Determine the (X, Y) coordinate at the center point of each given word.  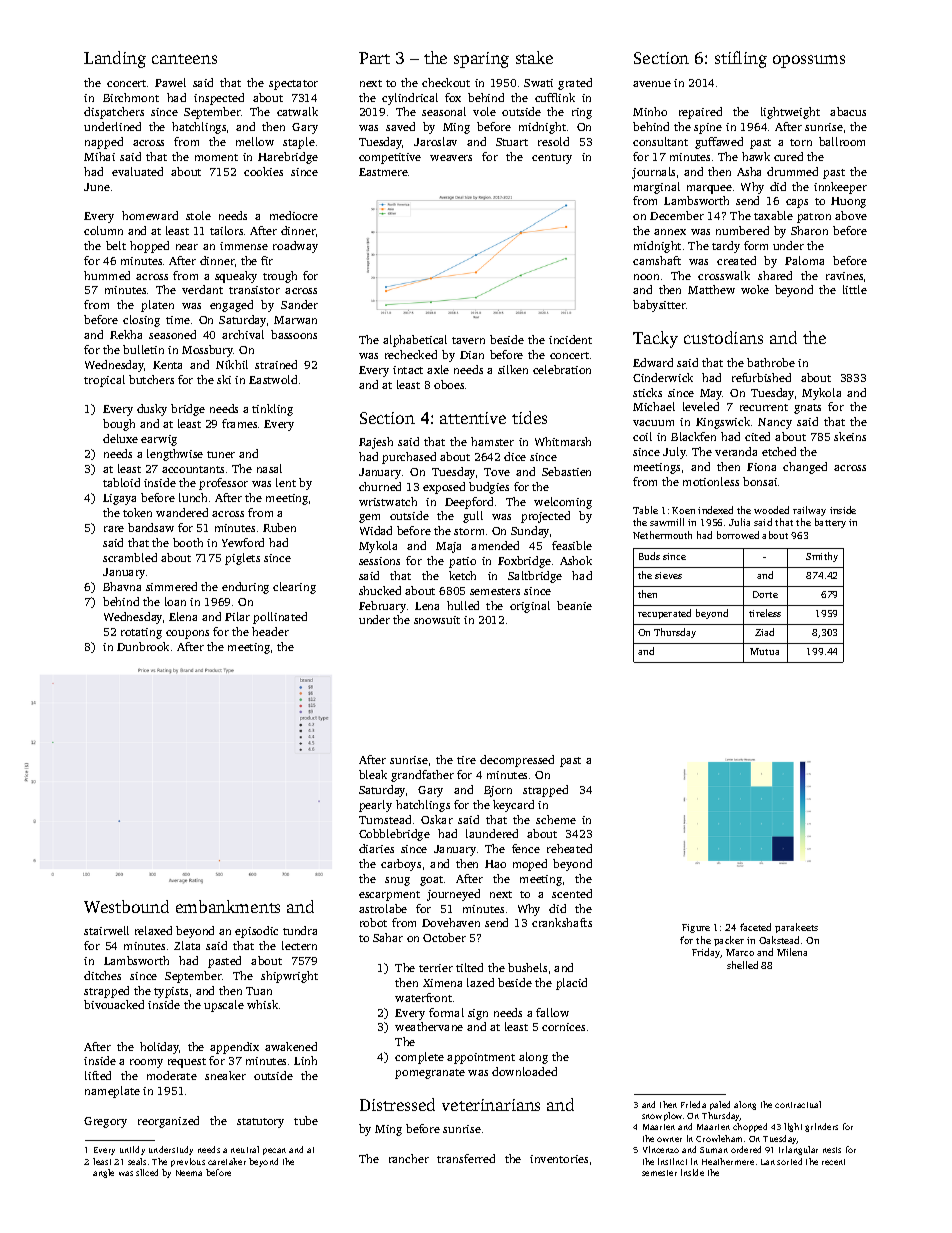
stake (534, 57)
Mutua (764, 651)
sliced (147, 1172)
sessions (379, 561)
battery (830, 523)
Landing (115, 59)
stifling (741, 59)
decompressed (517, 761)
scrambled (130, 557)
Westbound (126, 906)
